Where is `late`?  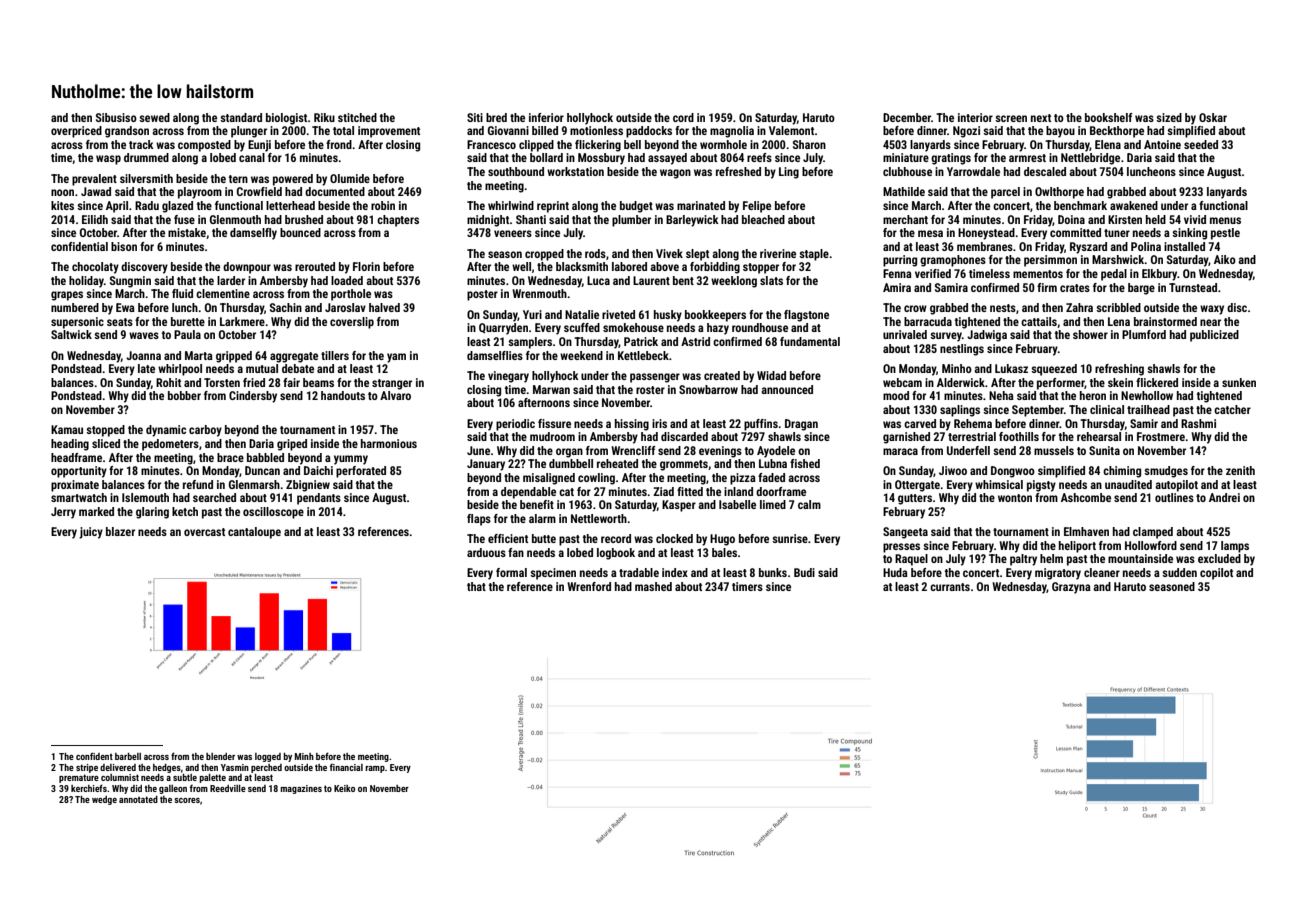
late is located at coordinates (146, 368).
